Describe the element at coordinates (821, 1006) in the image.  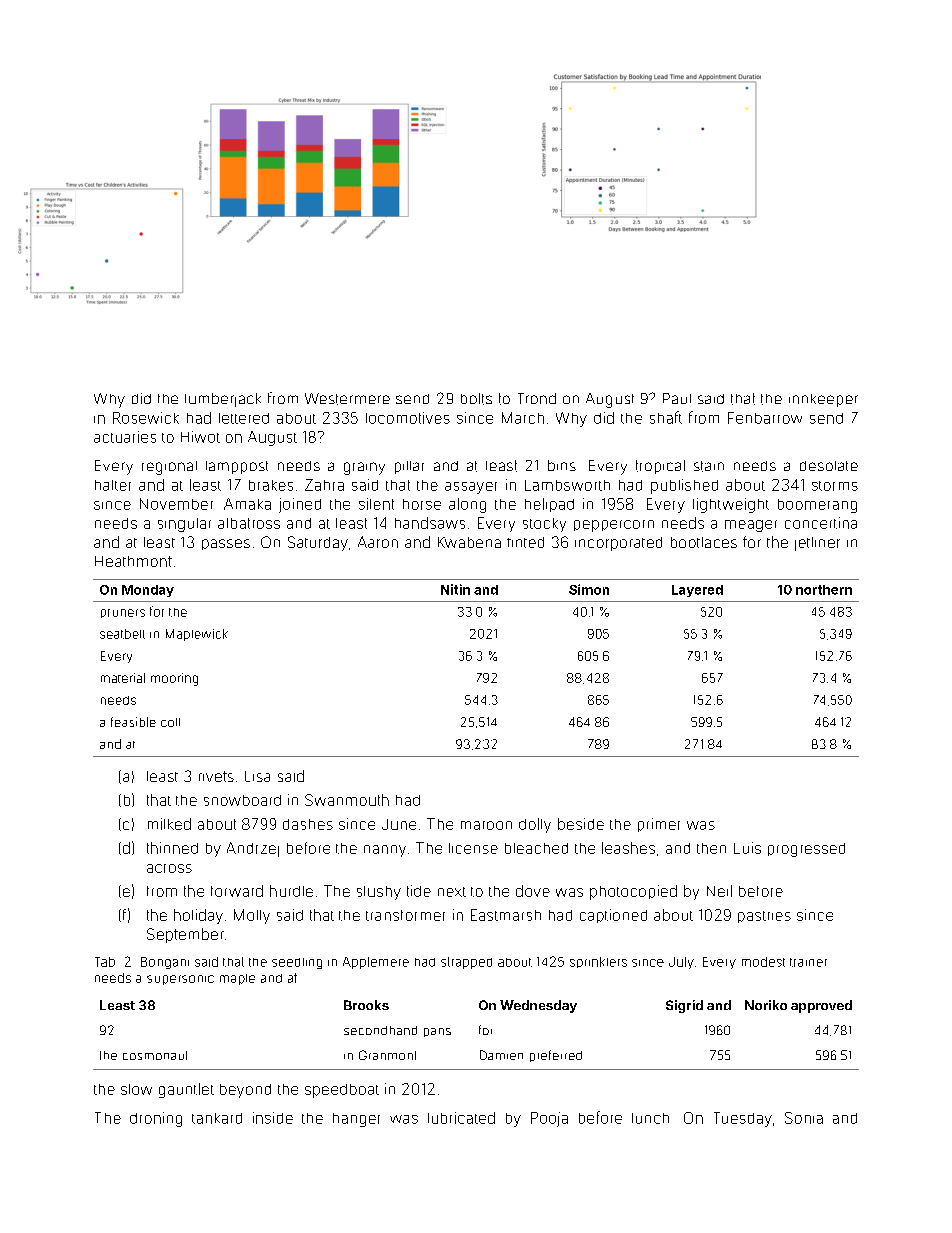
I see `approved` at that location.
